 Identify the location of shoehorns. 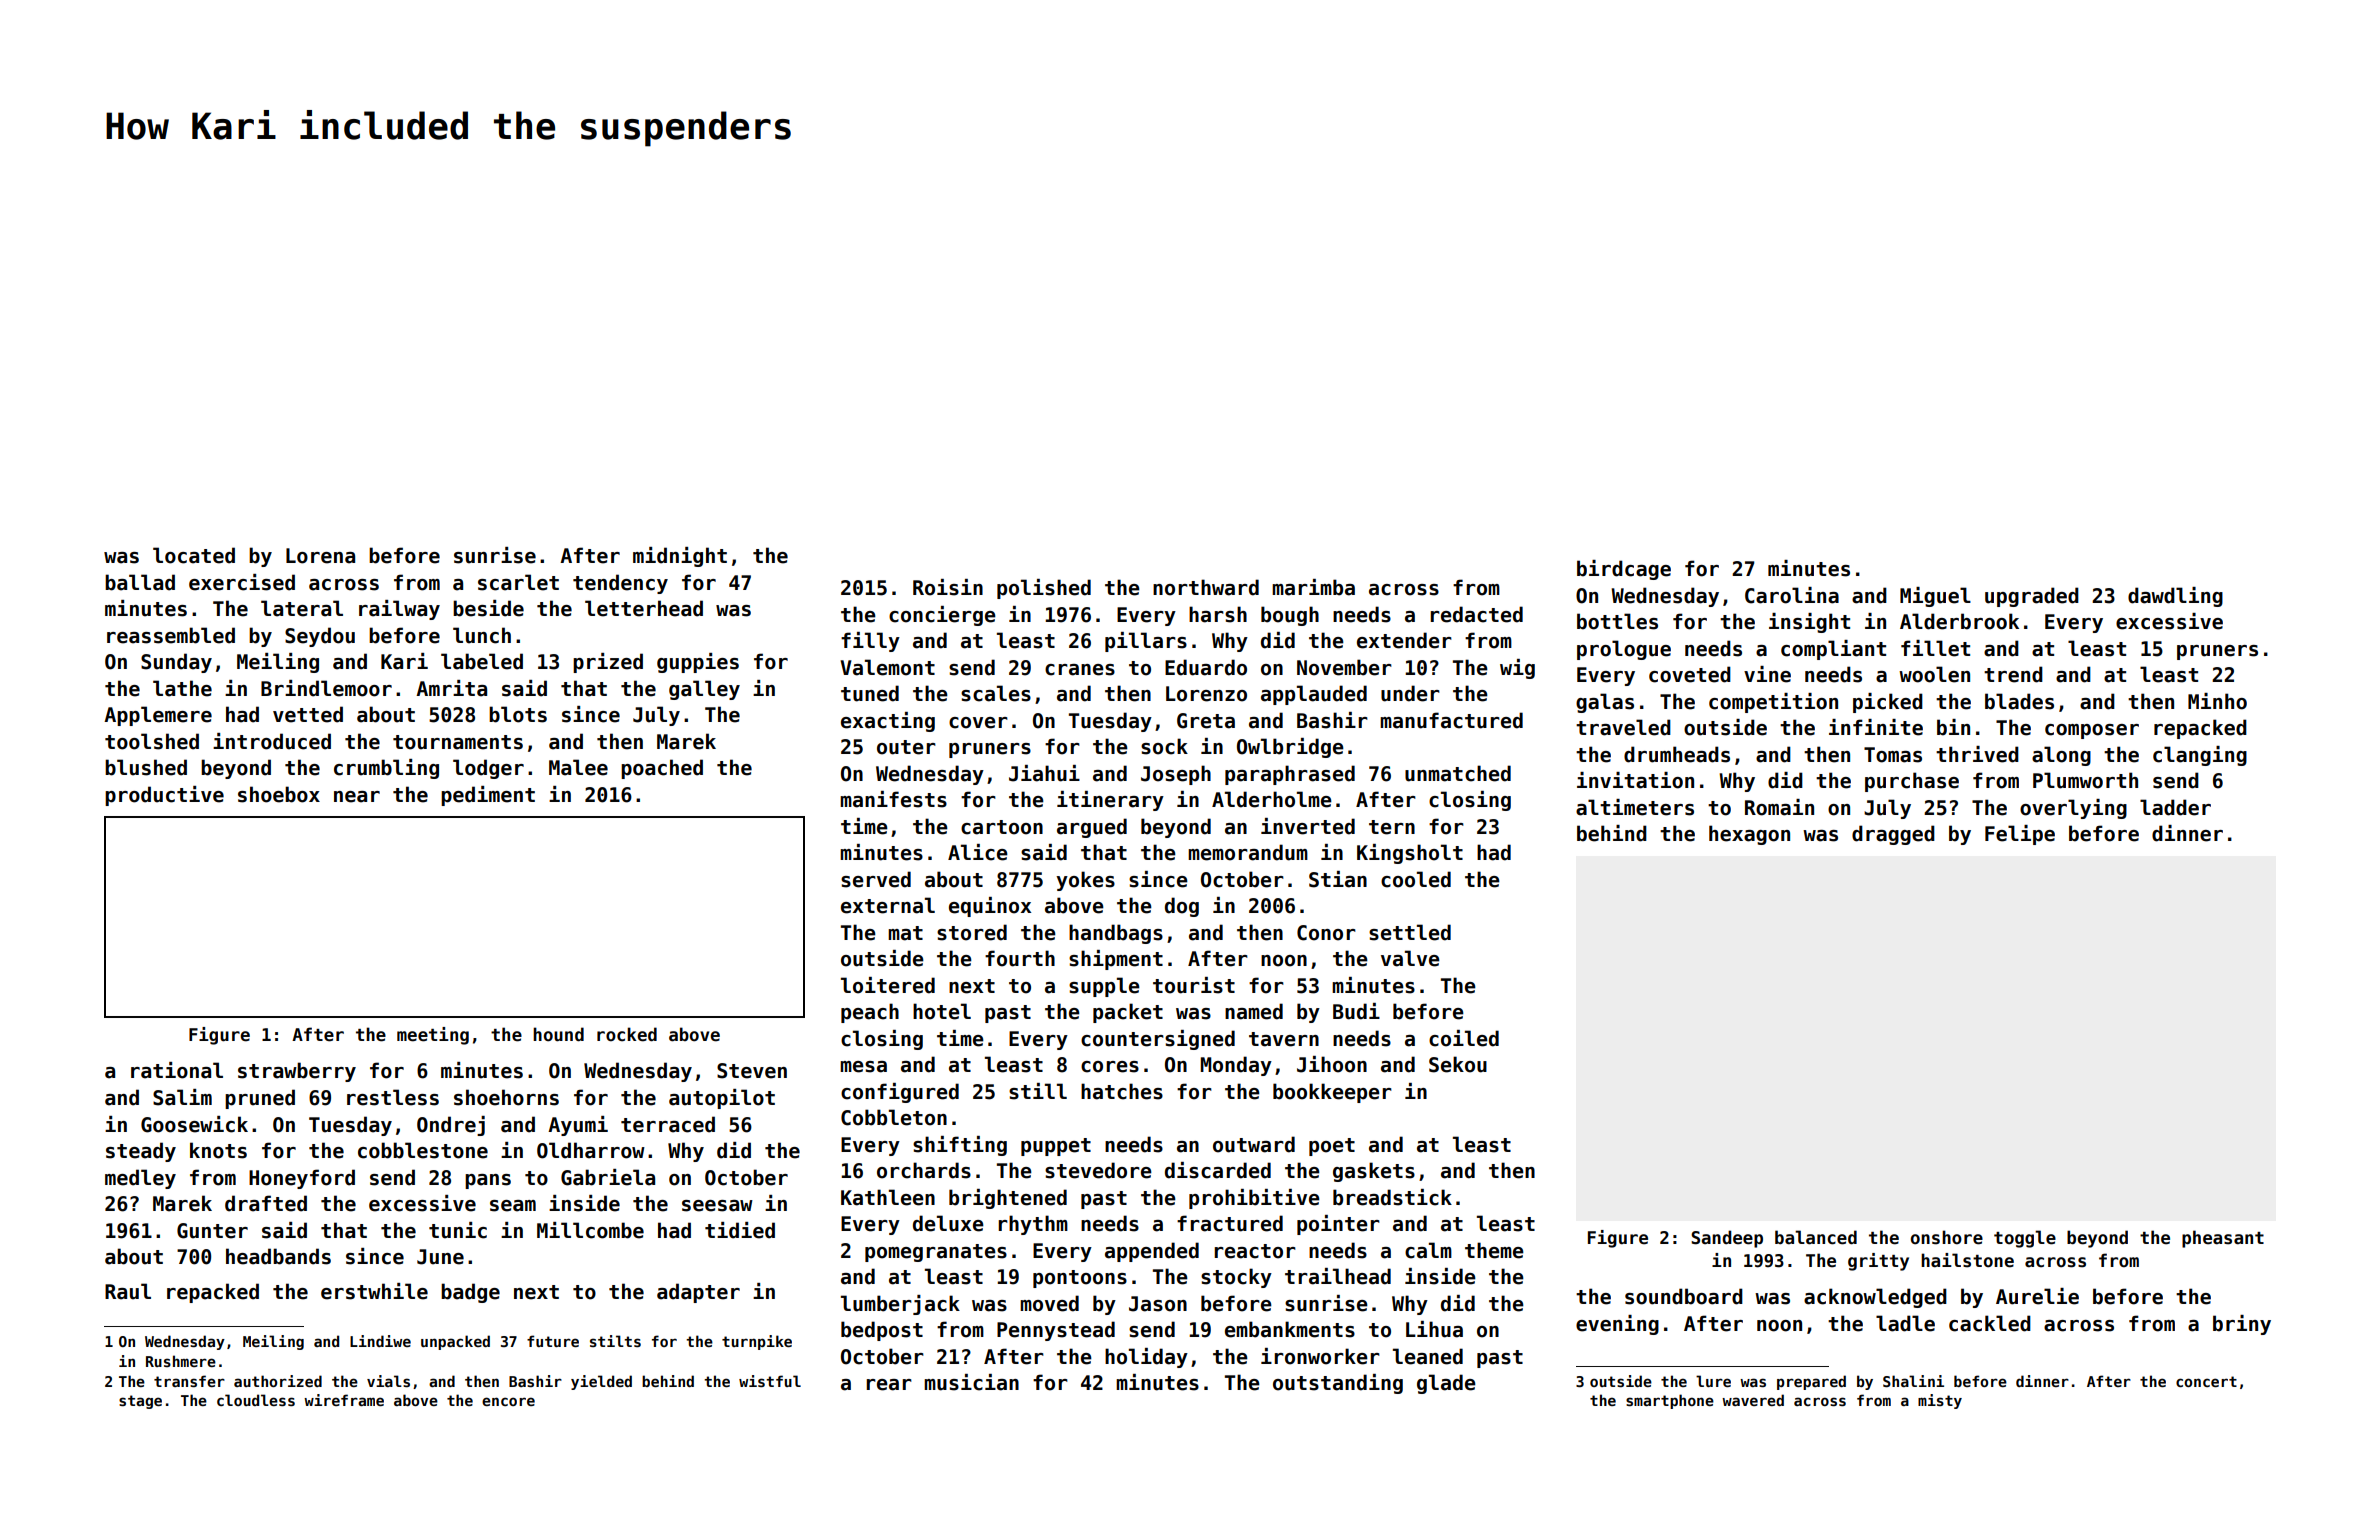
(506, 1097).
